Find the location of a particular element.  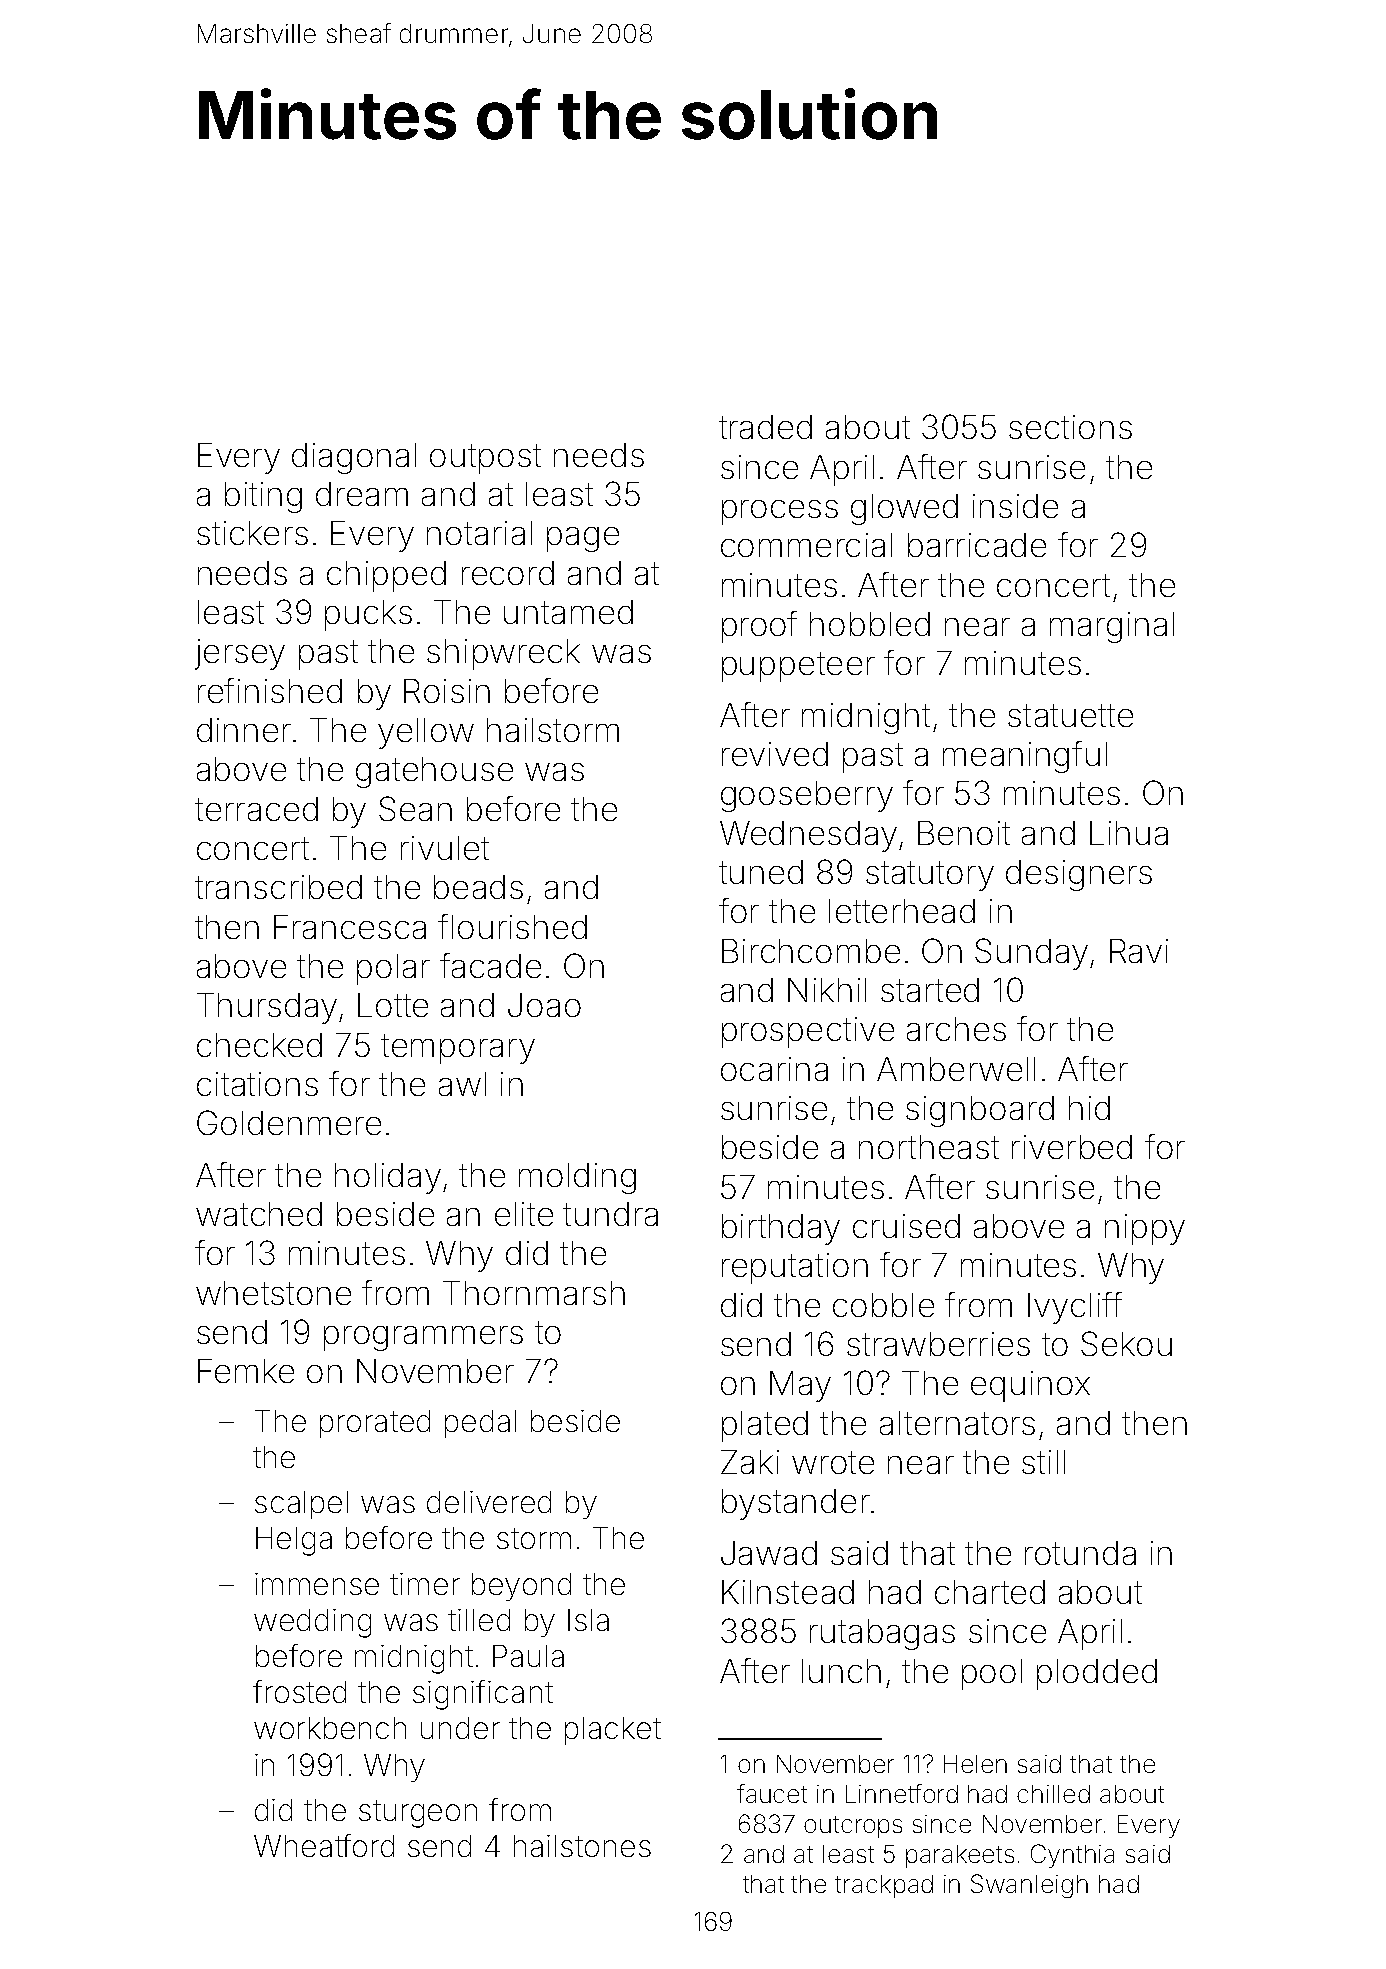

hid is located at coordinates (1089, 1108).
